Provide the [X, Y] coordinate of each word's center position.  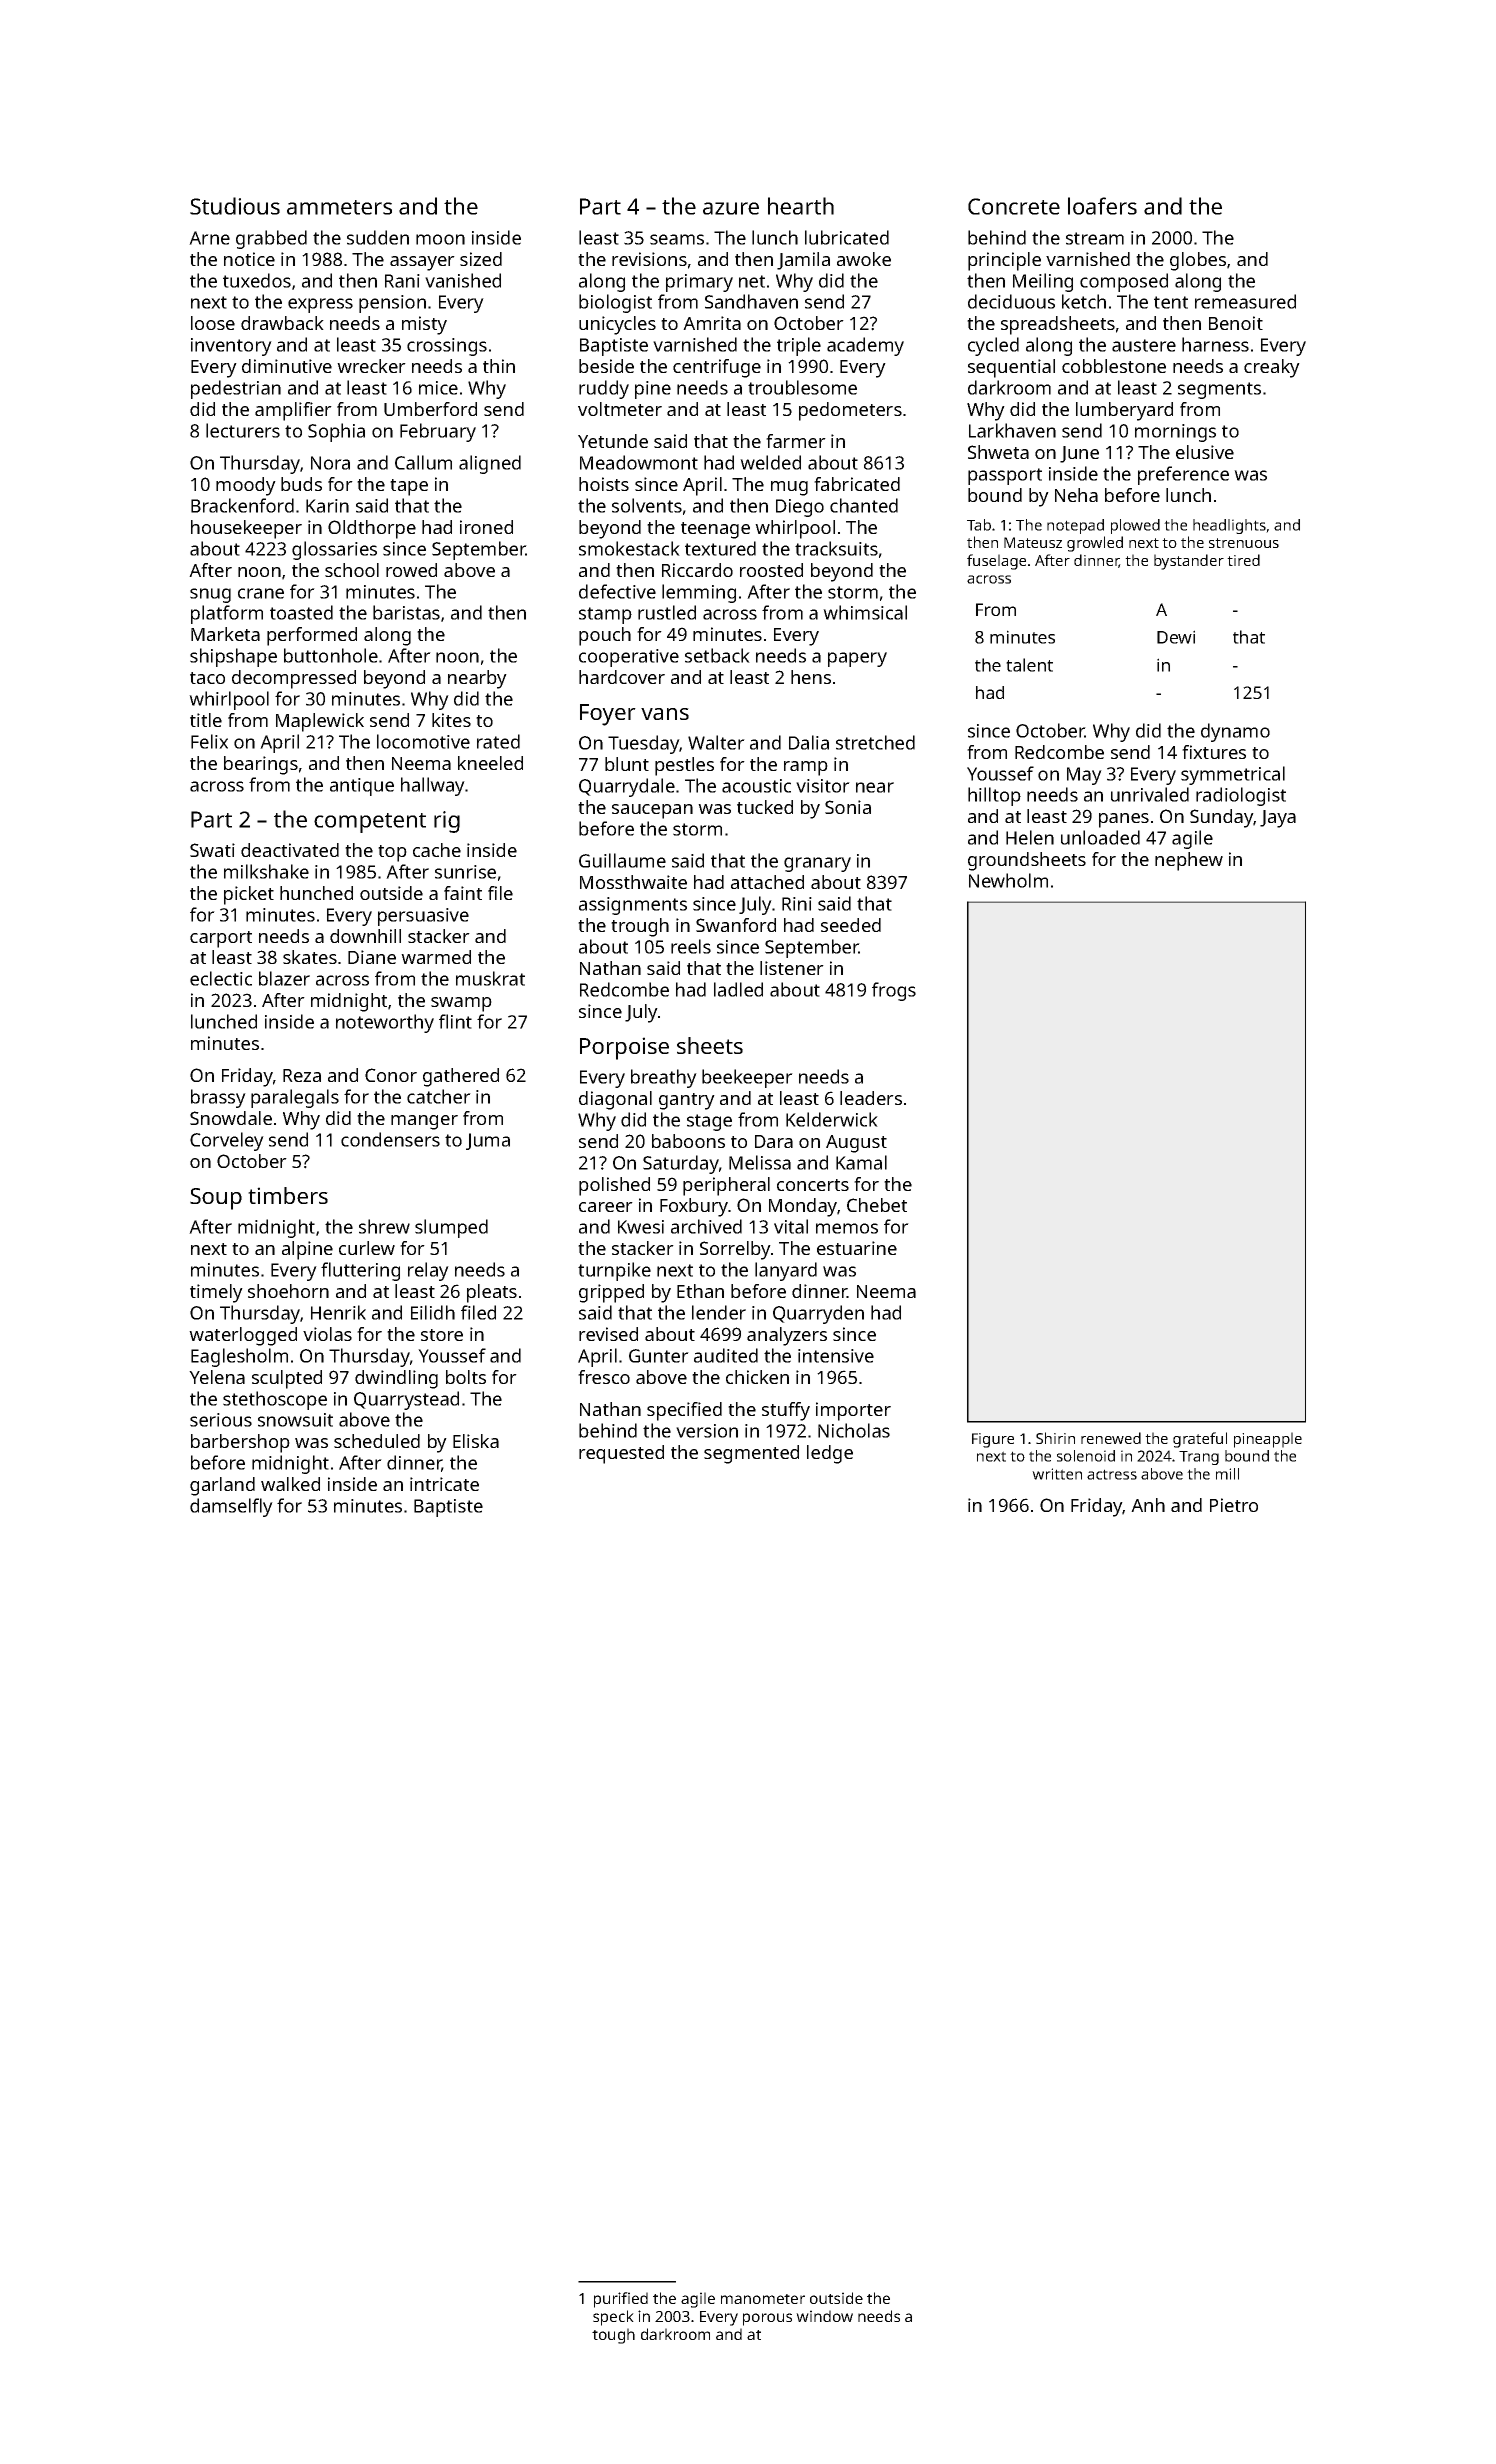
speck [613, 2318]
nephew [1189, 861]
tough [613, 2336]
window [824, 2316]
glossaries [334, 550]
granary [817, 864]
